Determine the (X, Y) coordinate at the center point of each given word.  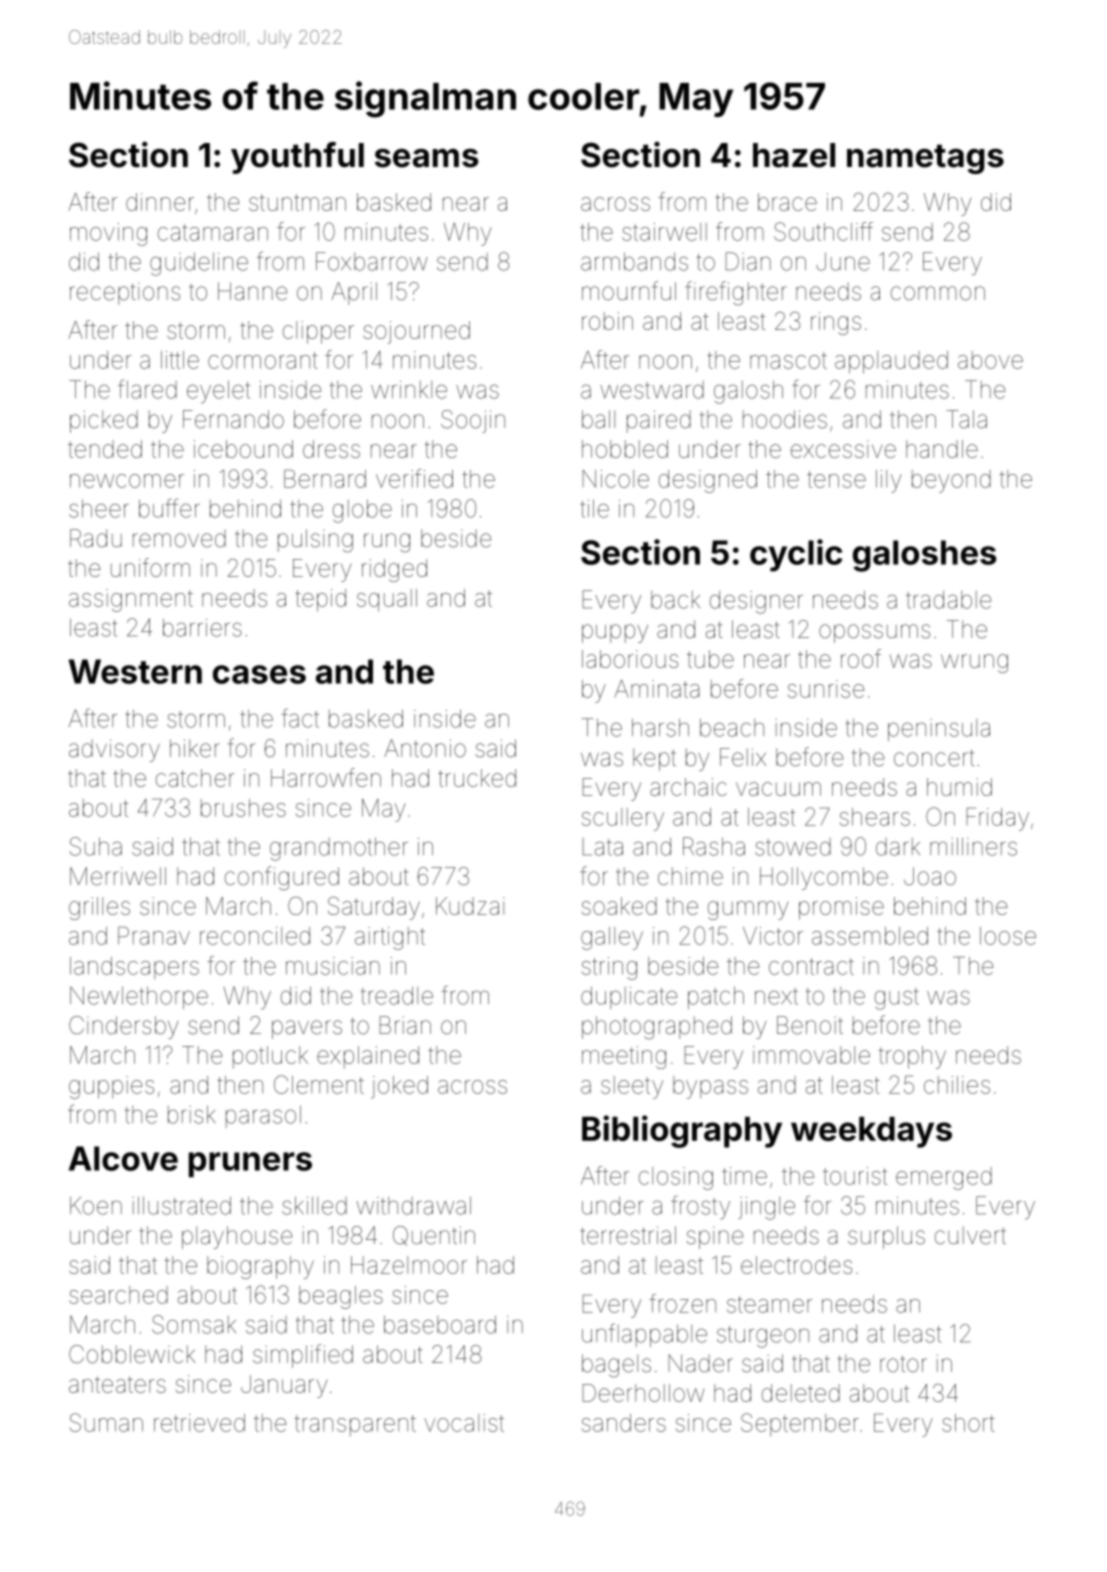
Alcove (123, 1158)
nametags (925, 159)
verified (414, 478)
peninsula (939, 730)
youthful (297, 158)
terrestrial (628, 1235)
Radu (96, 538)
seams (426, 158)
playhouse (237, 1237)
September (800, 1424)
